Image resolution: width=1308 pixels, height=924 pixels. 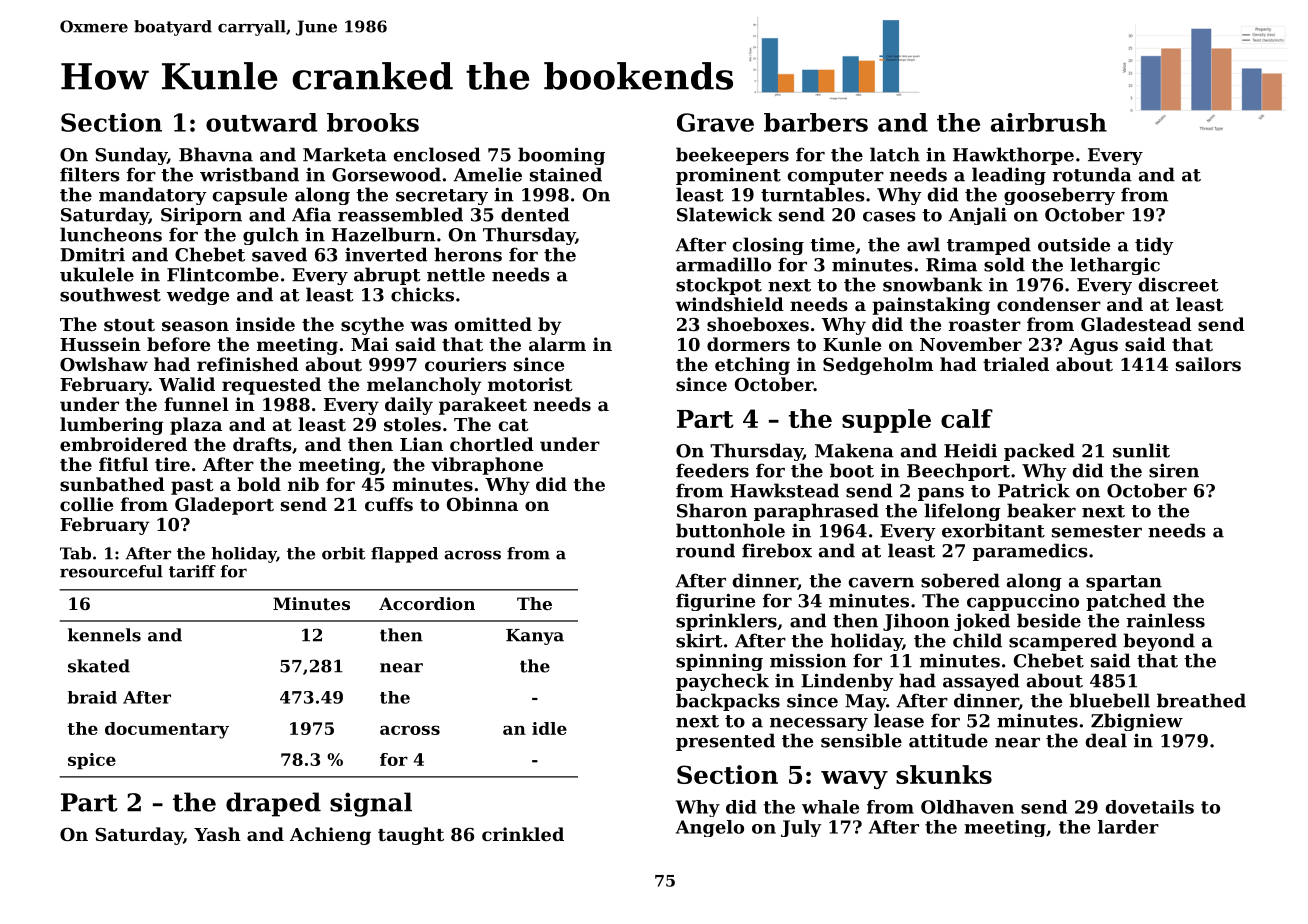 What do you see at coordinates (386, 174) in the document?
I see `Gorsewood` at bounding box center [386, 174].
